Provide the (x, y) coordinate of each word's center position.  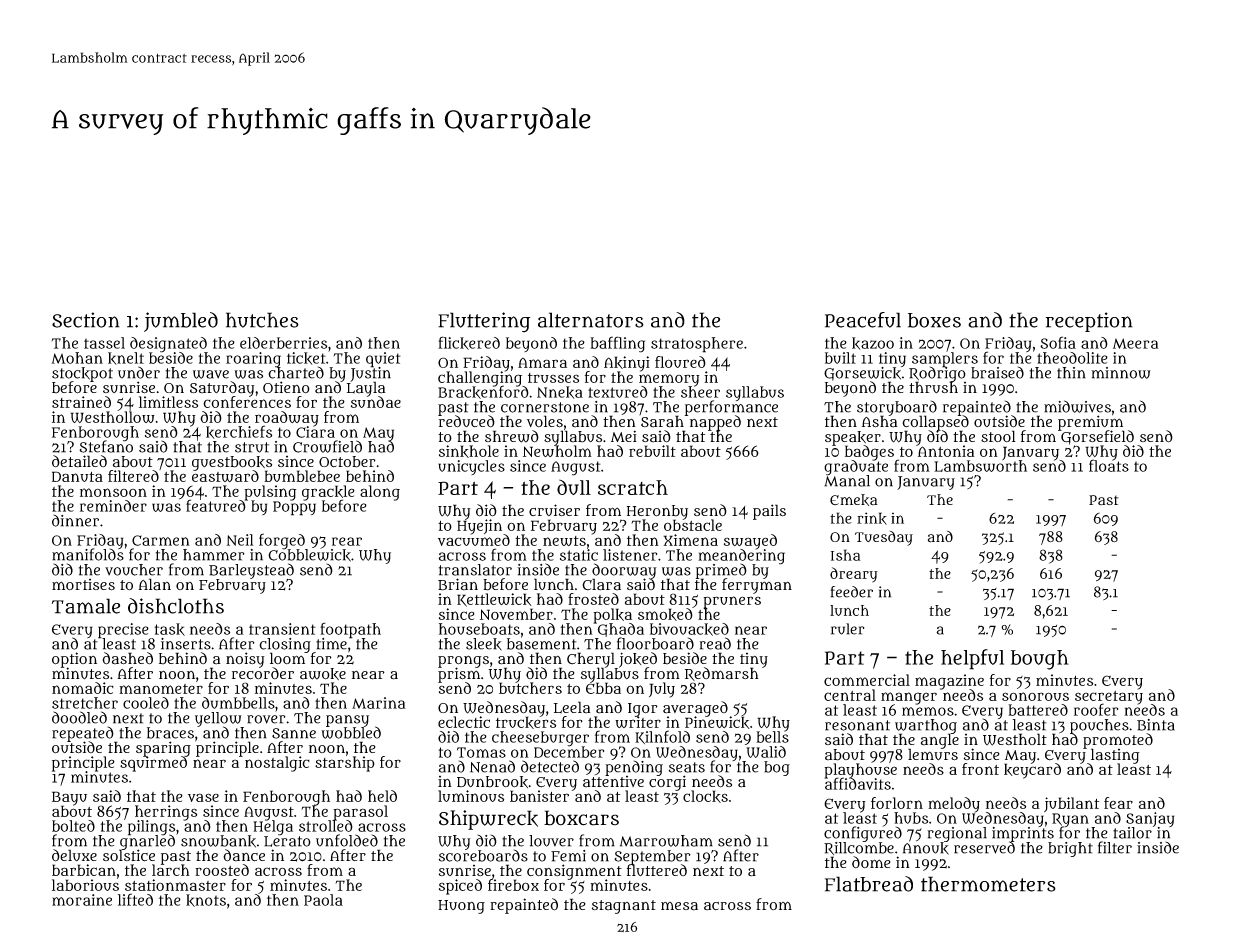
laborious (85, 885)
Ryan (1070, 820)
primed (721, 571)
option (74, 660)
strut (252, 447)
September (652, 857)
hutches (262, 320)
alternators (591, 320)
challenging (480, 378)
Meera (1136, 343)
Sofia (1058, 342)
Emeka (854, 500)
